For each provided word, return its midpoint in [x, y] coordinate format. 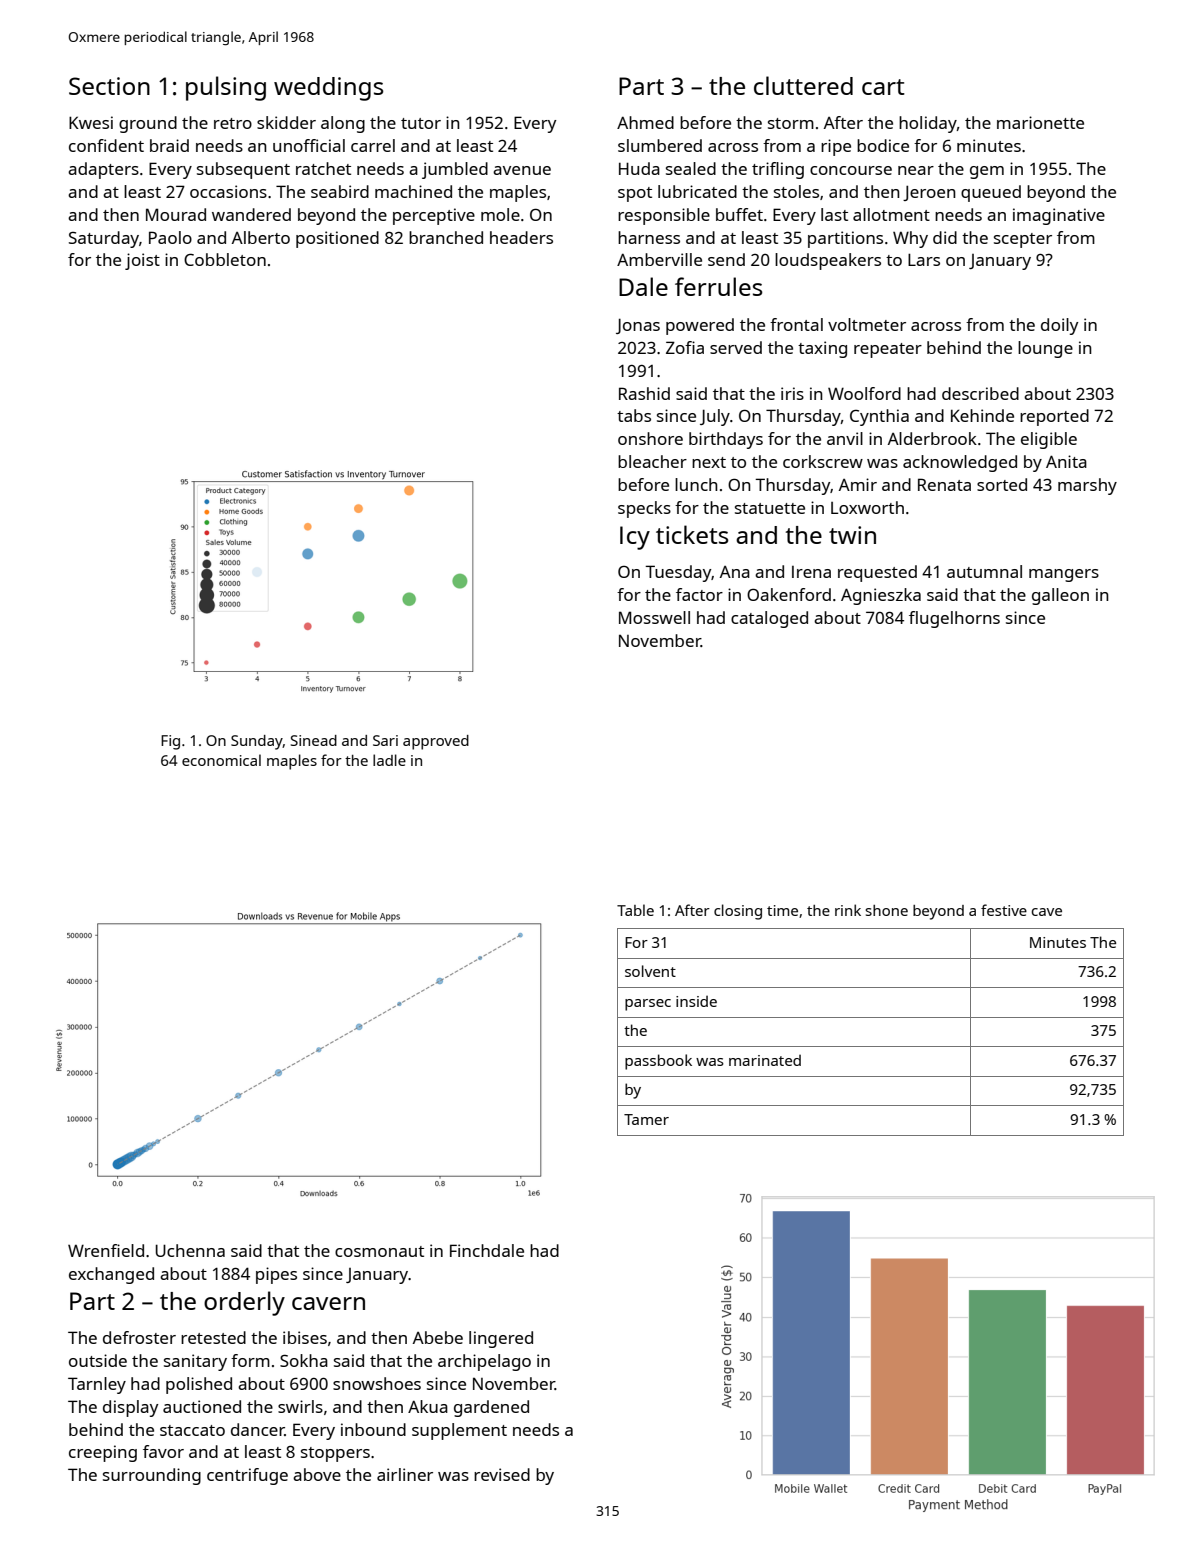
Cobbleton [225, 259]
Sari [385, 740]
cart [883, 87]
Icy [635, 538]
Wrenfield [106, 1250]
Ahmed [645, 122]
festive [1004, 910]
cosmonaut [379, 1251]
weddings [329, 89]
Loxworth [867, 507]
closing [738, 912]
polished [199, 1385]
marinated [765, 1060]
